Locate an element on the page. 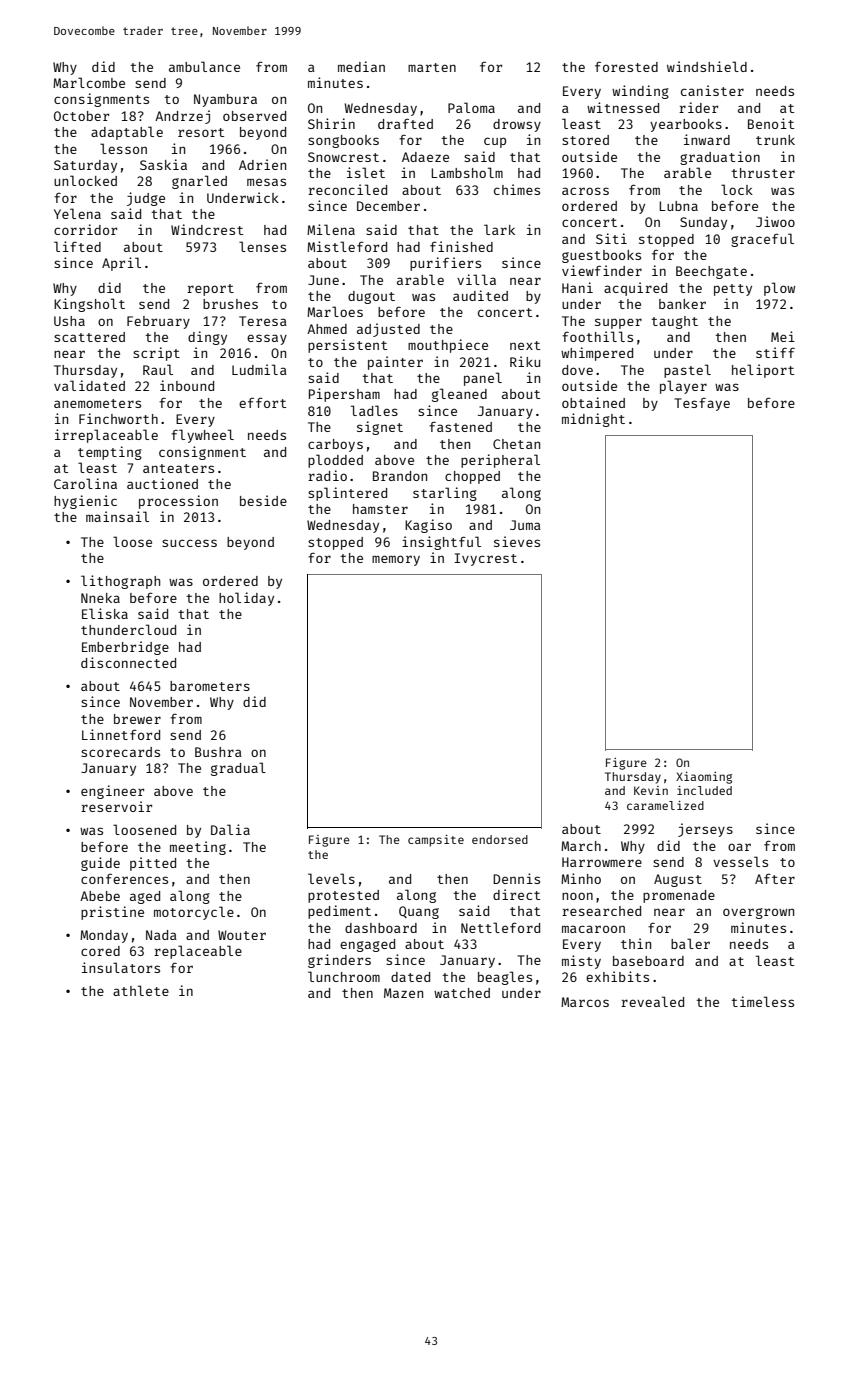 This image has width=849, height=1400. mouthpiece is located at coordinates (448, 346).
